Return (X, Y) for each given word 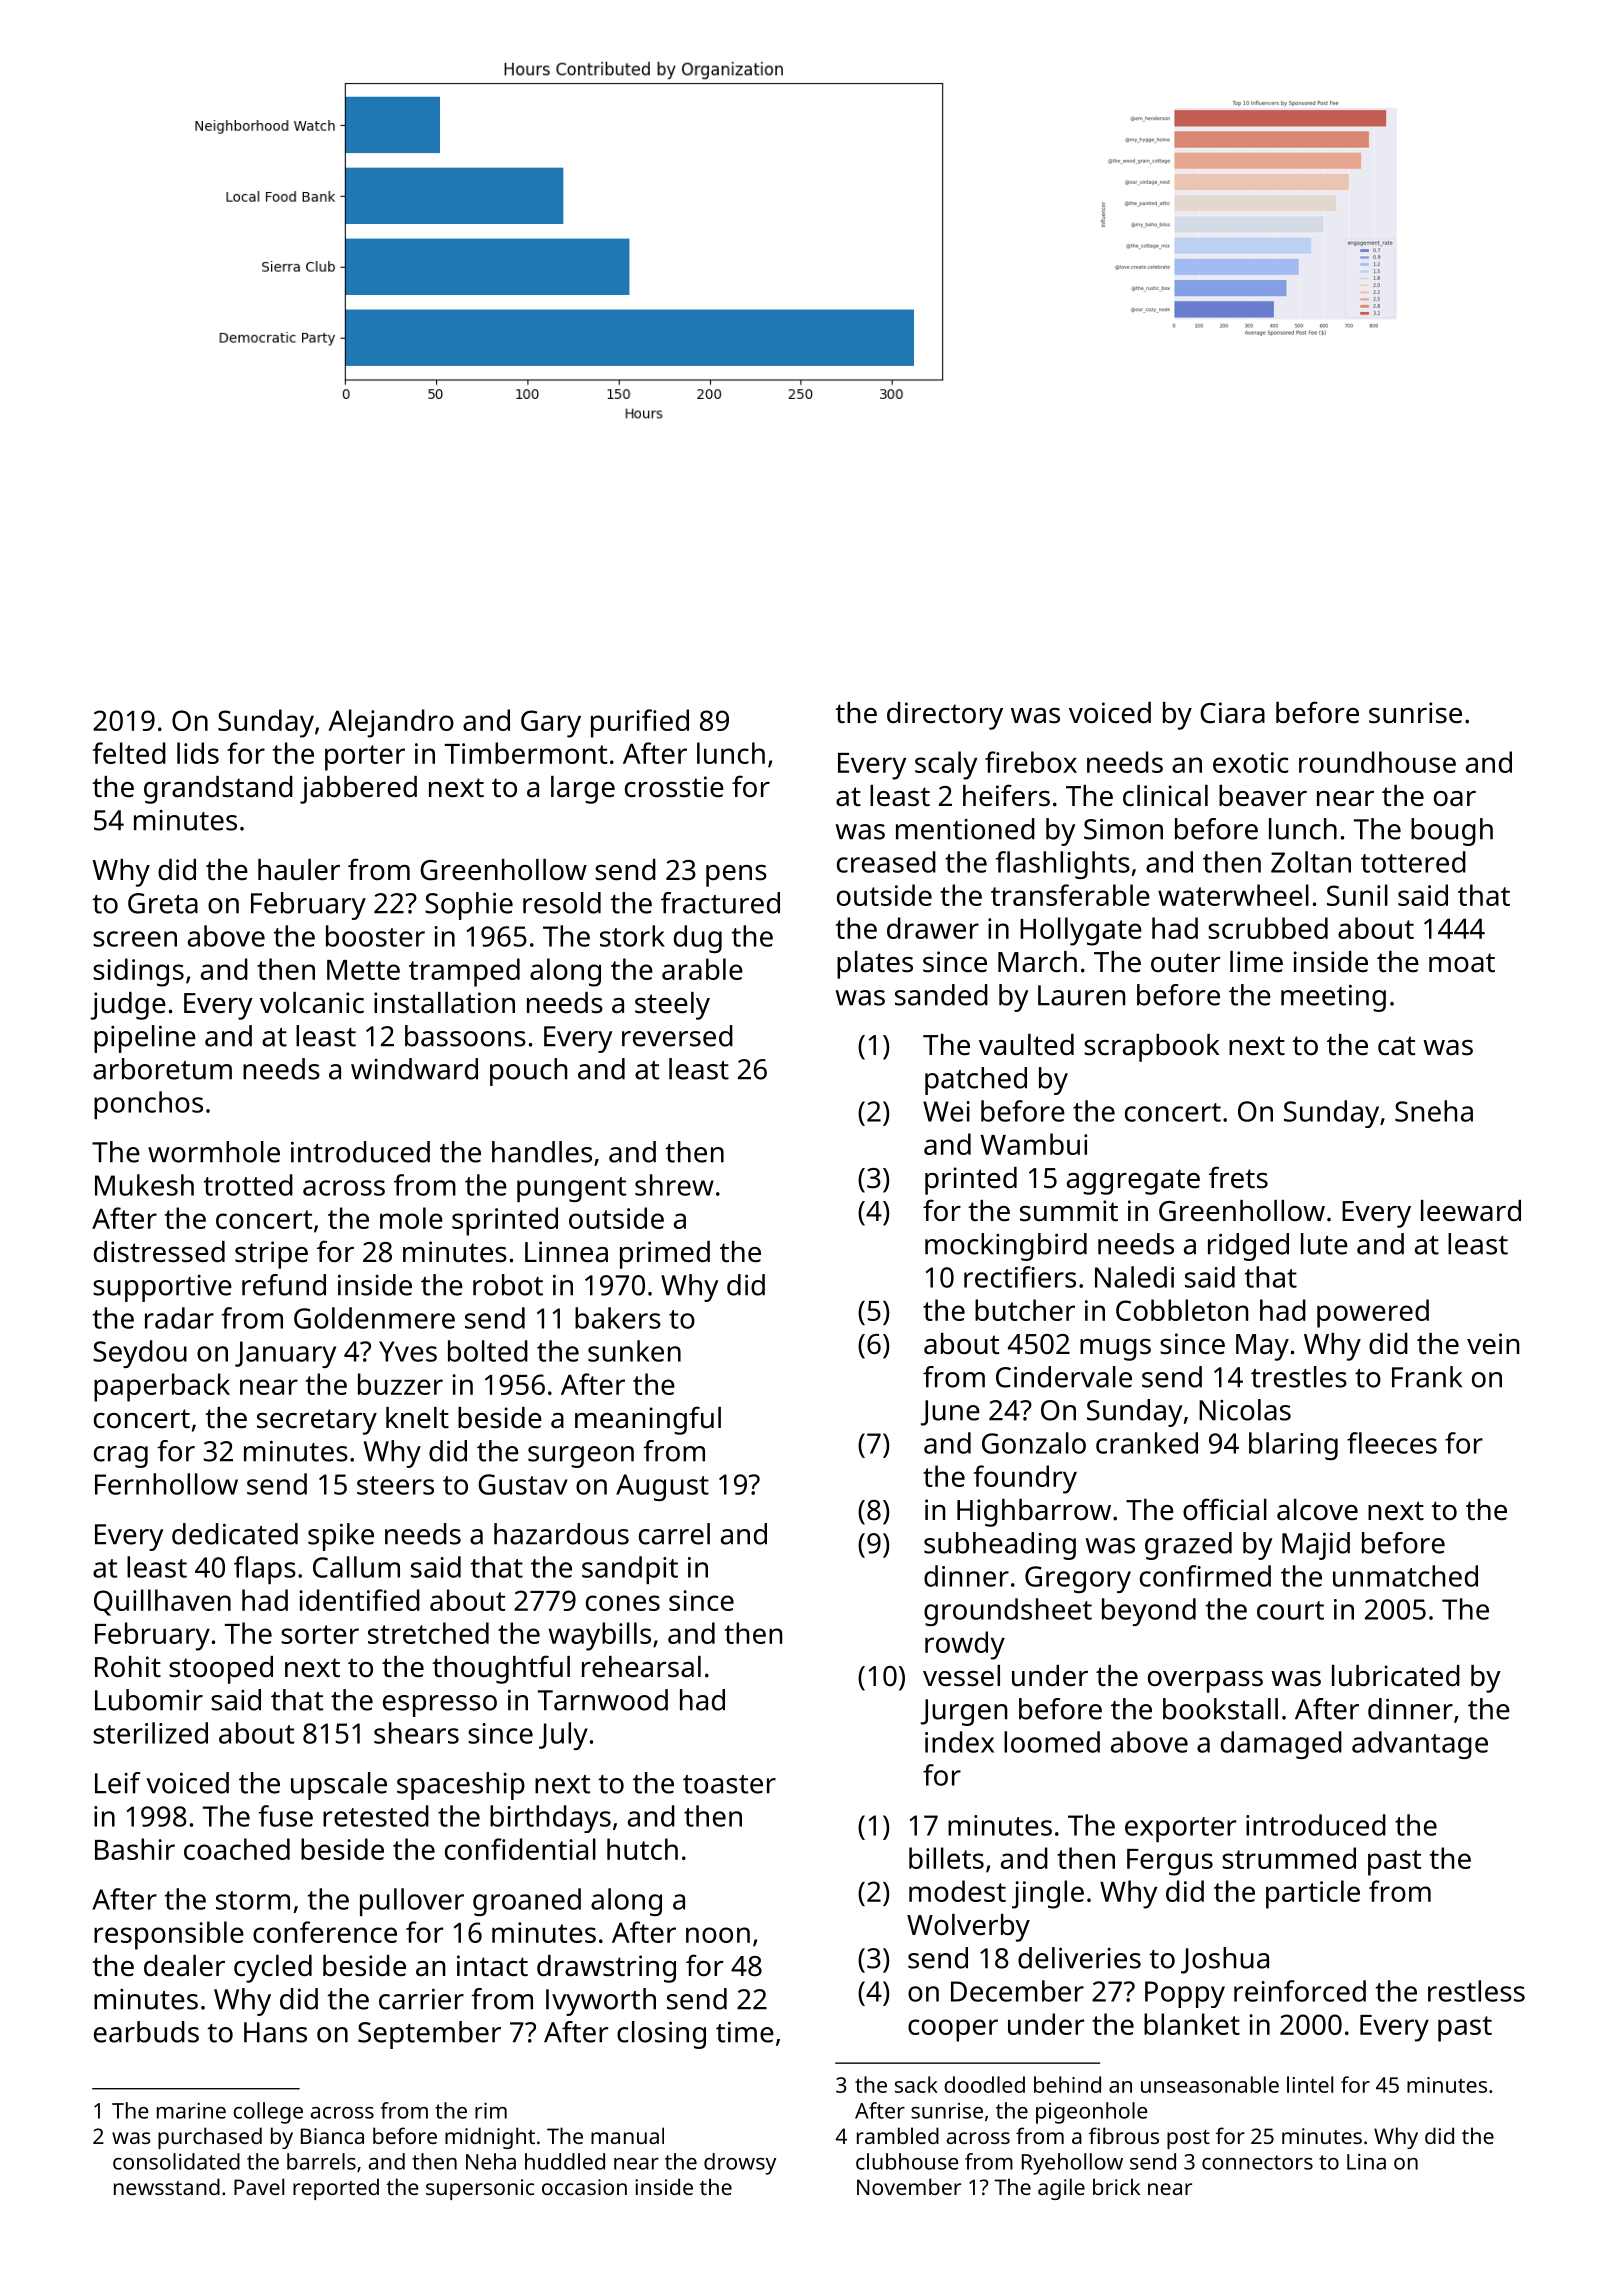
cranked (1147, 1443)
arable (702, 969)
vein (1493, 1344)
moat (1462, 963)
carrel (674, 1534)
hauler (299, 870)
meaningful (648, 1420)
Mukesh (144, 1185)
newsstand (167, 2186)
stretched (428, 1633)
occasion (584, 2187)
